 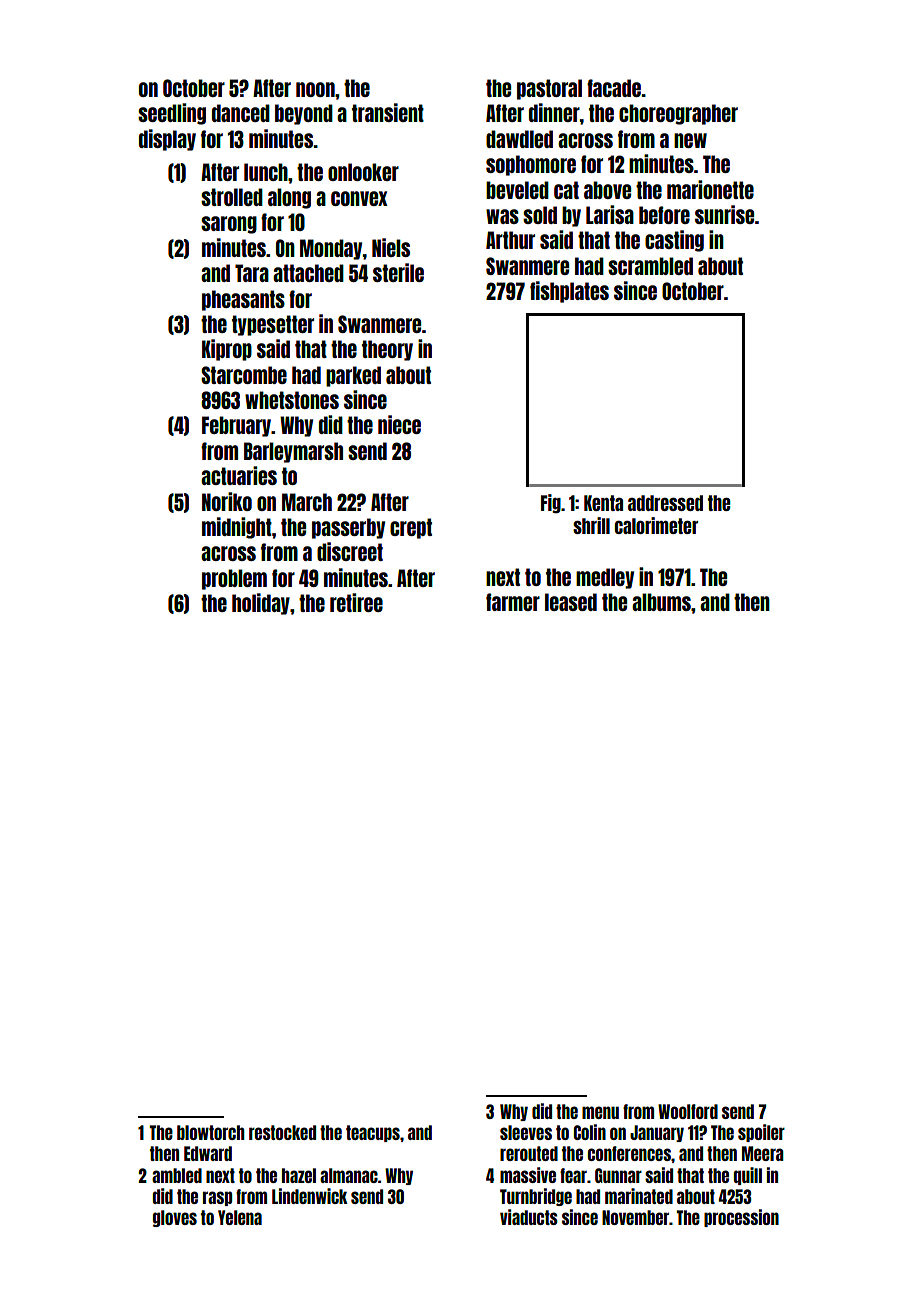 I want to click on menu, so click(x=600, y=1112).
